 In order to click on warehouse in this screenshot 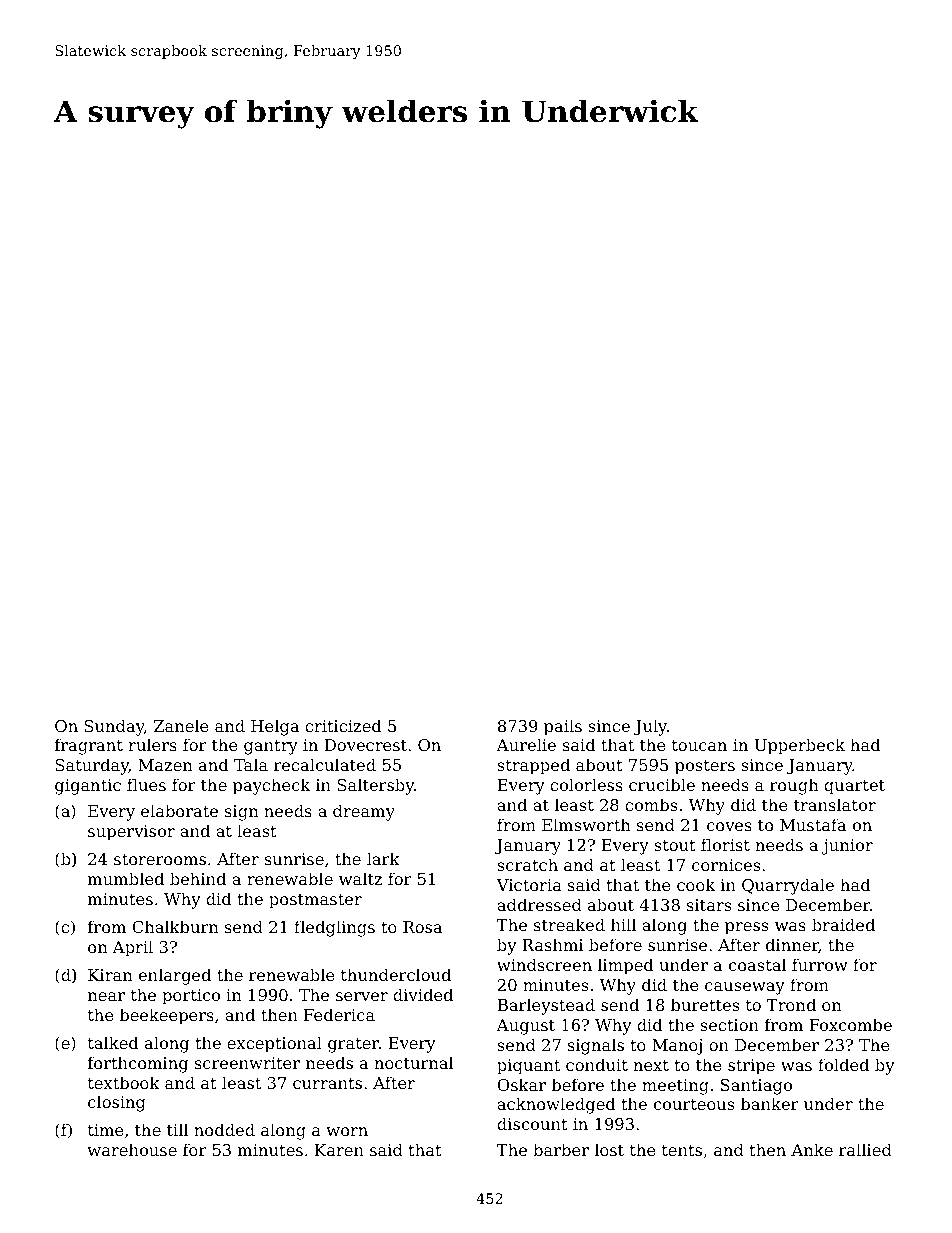, I will do `click(132, 1149)`.
